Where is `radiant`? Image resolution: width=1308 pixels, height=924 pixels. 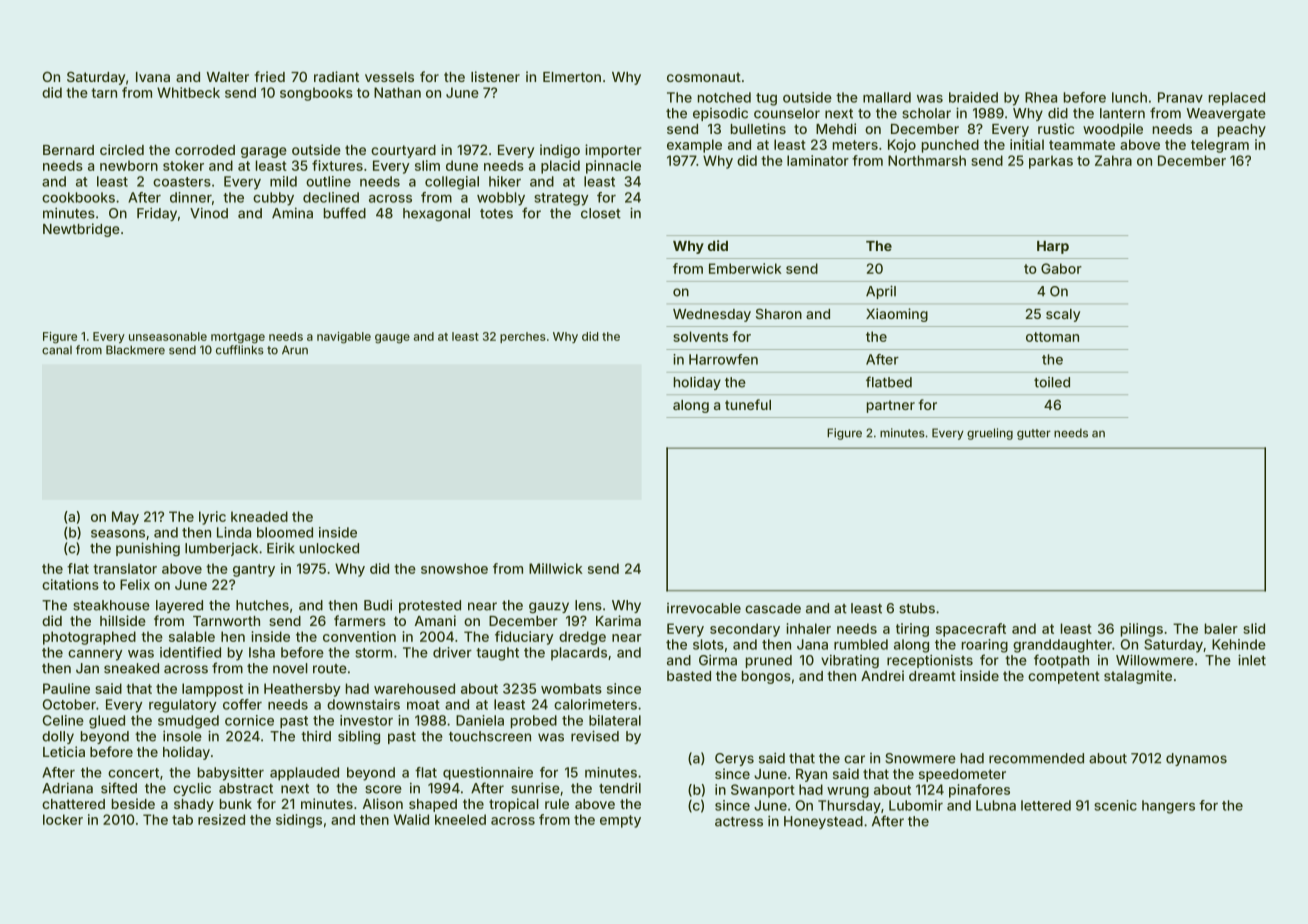
radiant is located at coordinates (336, 76).
